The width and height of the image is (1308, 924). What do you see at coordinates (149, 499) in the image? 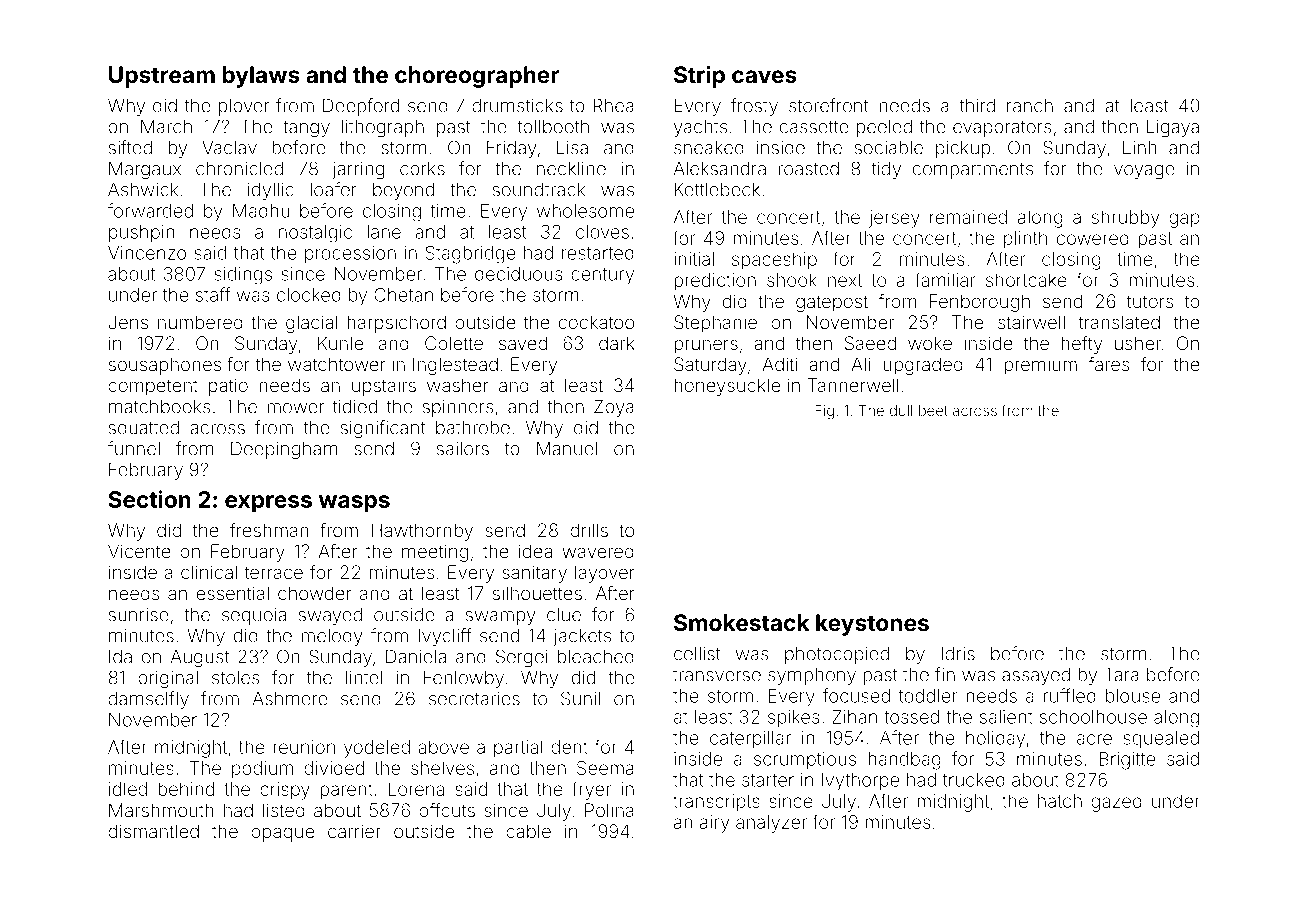
I see `Section` at bounding box center [149, 499].
